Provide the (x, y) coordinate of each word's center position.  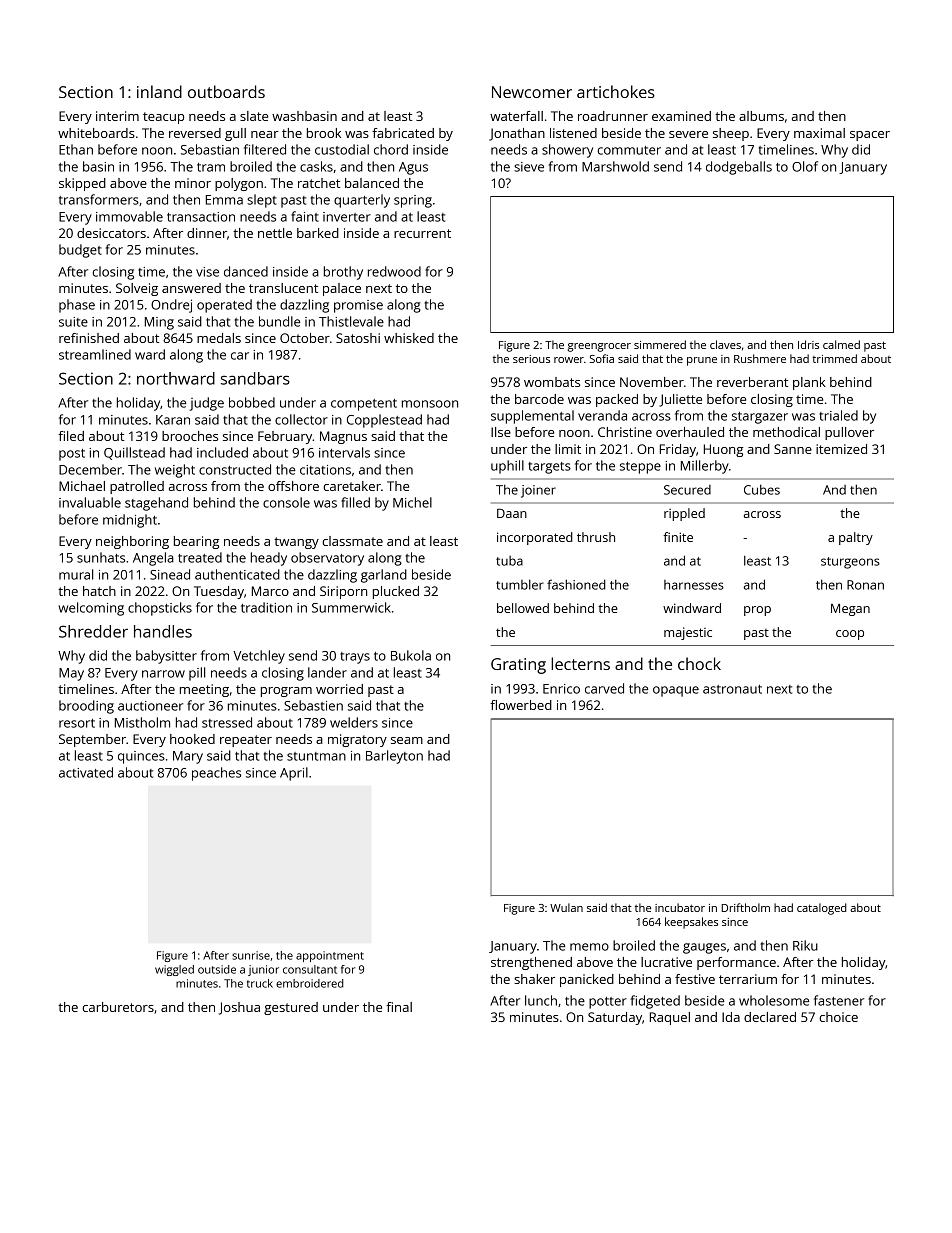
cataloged (822, 909)
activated (86, 772)
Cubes (762, 489)
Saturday (615, 1018)
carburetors (118, 1007)
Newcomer (532, 92)
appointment (330, 956)
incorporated (535, 538)
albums (761, 116)
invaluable (90, 502)
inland (159, 91)
